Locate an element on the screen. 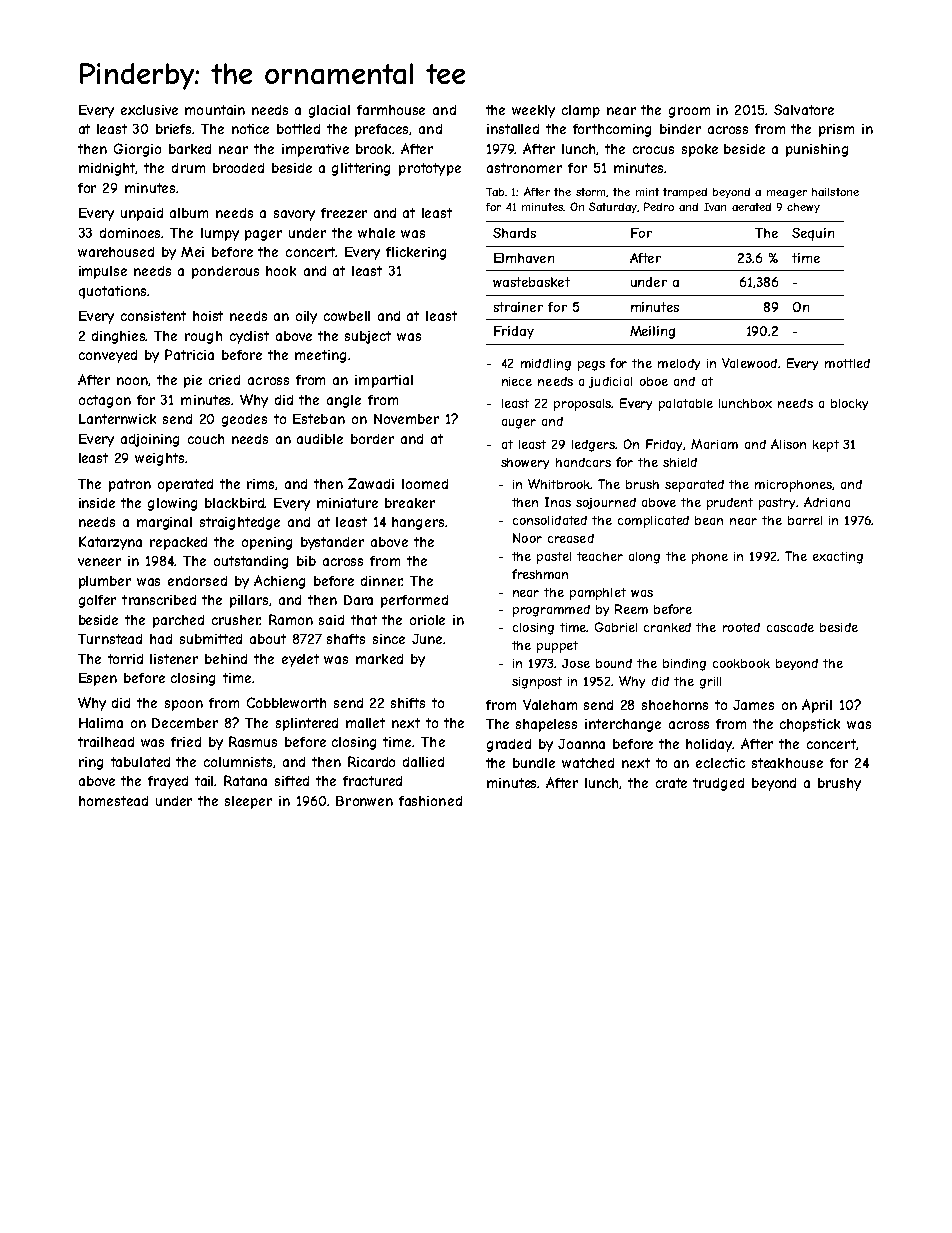  December is located at coordinates (185, 723).
